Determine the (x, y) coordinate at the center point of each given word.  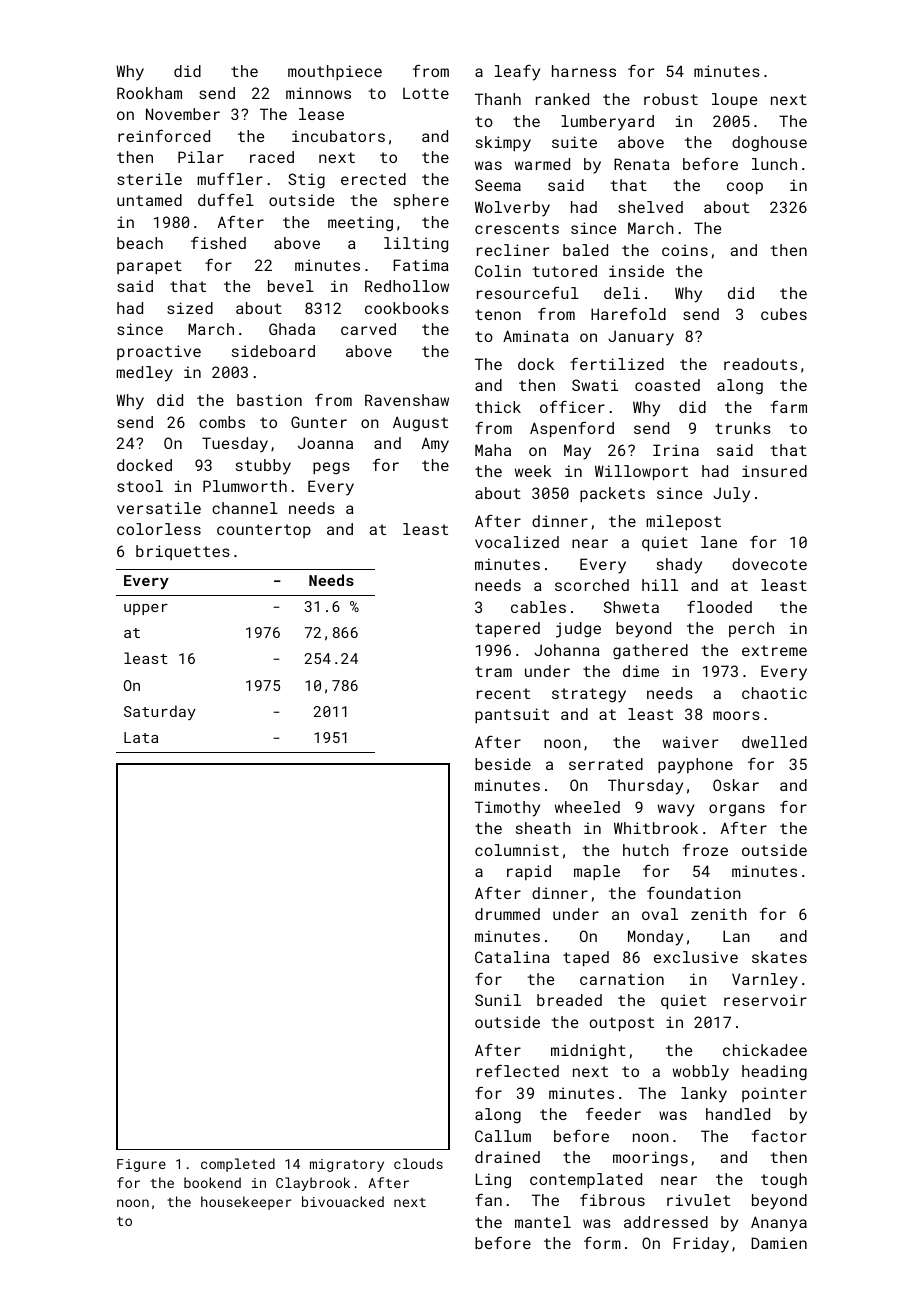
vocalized (517, 542)
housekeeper (246, 1203)
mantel (543, 1222)
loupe (734, 100)
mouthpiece (335, 72)
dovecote (769, 564)
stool (140, 486)
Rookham (149, 93)
